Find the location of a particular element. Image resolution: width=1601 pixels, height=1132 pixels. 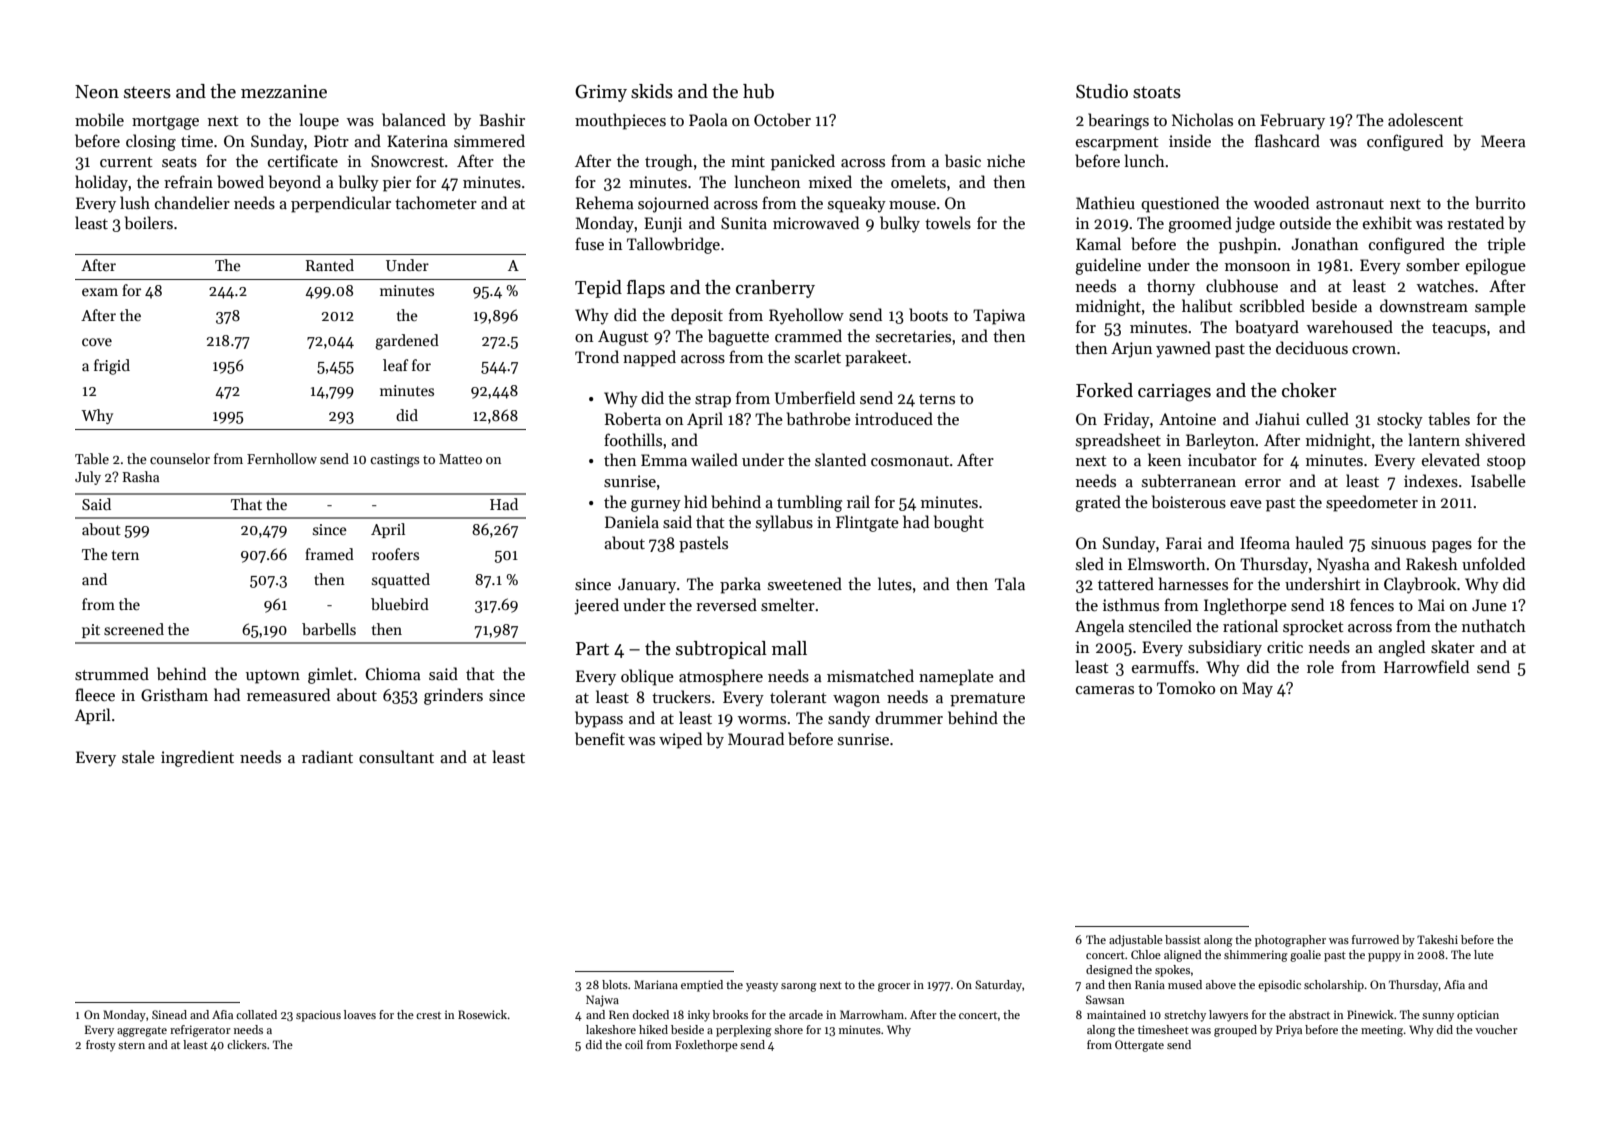

towels is located at coordinates (948, 223).
